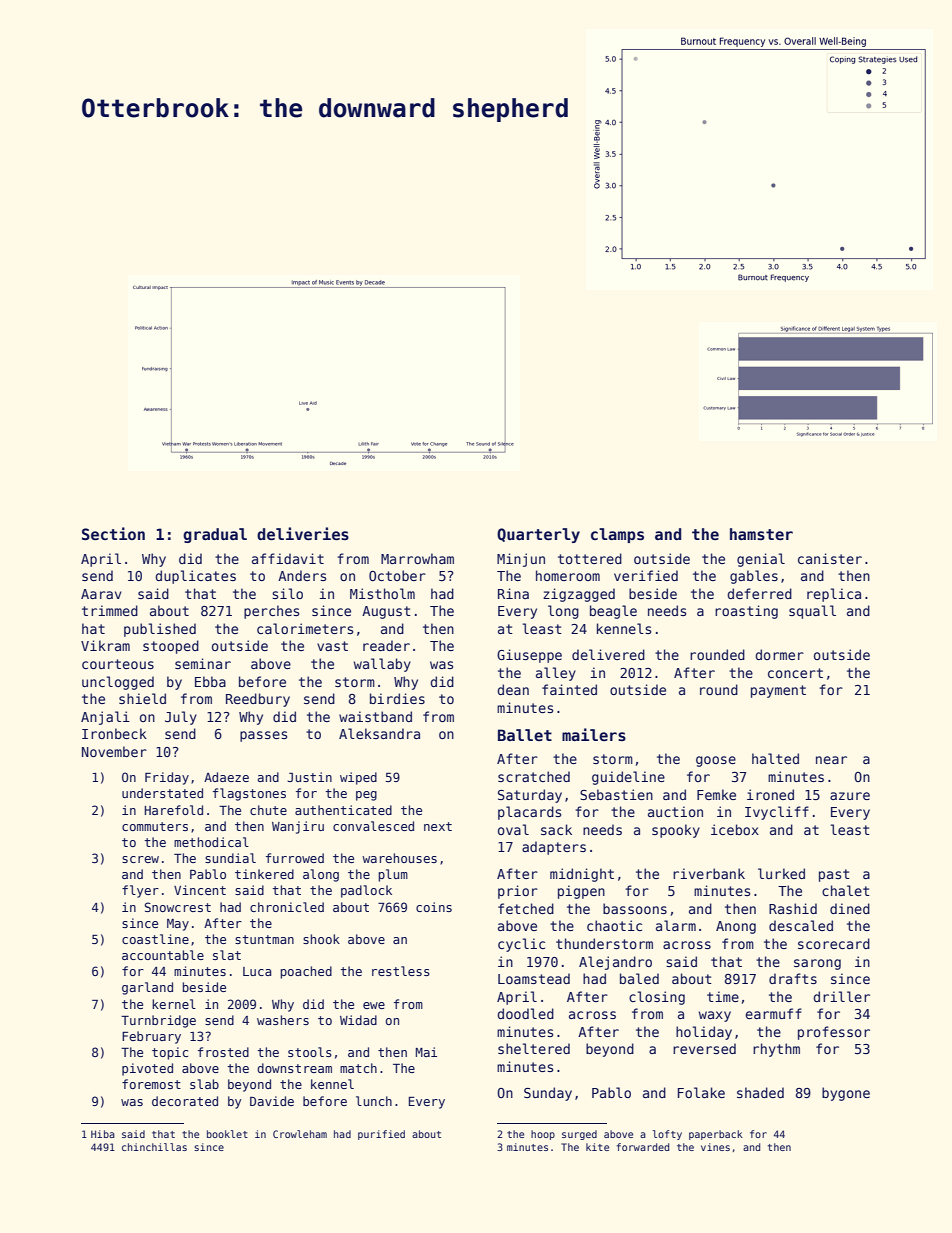 This screenshot has width=952, height=1233. What do you see at coordinates (761, 560) in the screenshot?
I see `genial` at bounding box center [761, 560].
